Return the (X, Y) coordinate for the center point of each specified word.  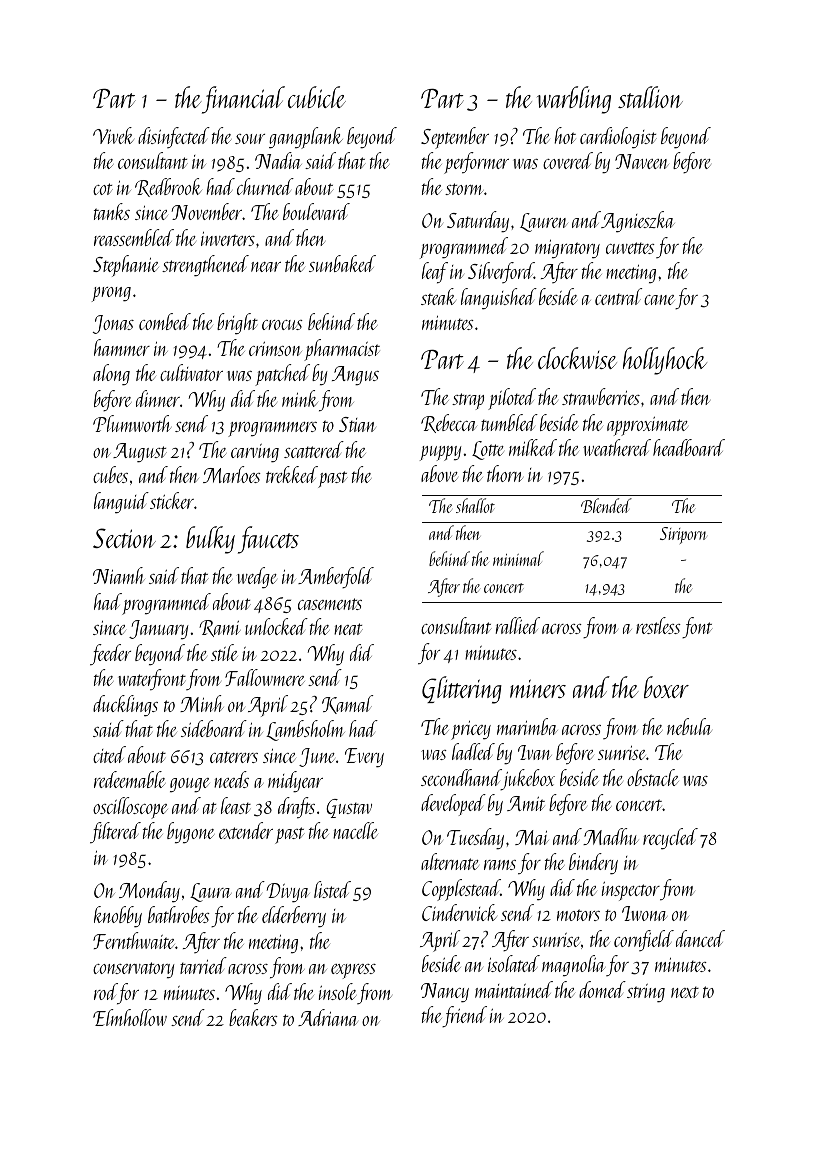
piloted (512, 399)
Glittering (462, 690)
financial (243, 100)
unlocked (276, 626)
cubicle (317, 97)
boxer (666, 687)
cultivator (191, 372)
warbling (574, 100)
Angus (355, 375)
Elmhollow (130, 1017)
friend (464, 1016)
